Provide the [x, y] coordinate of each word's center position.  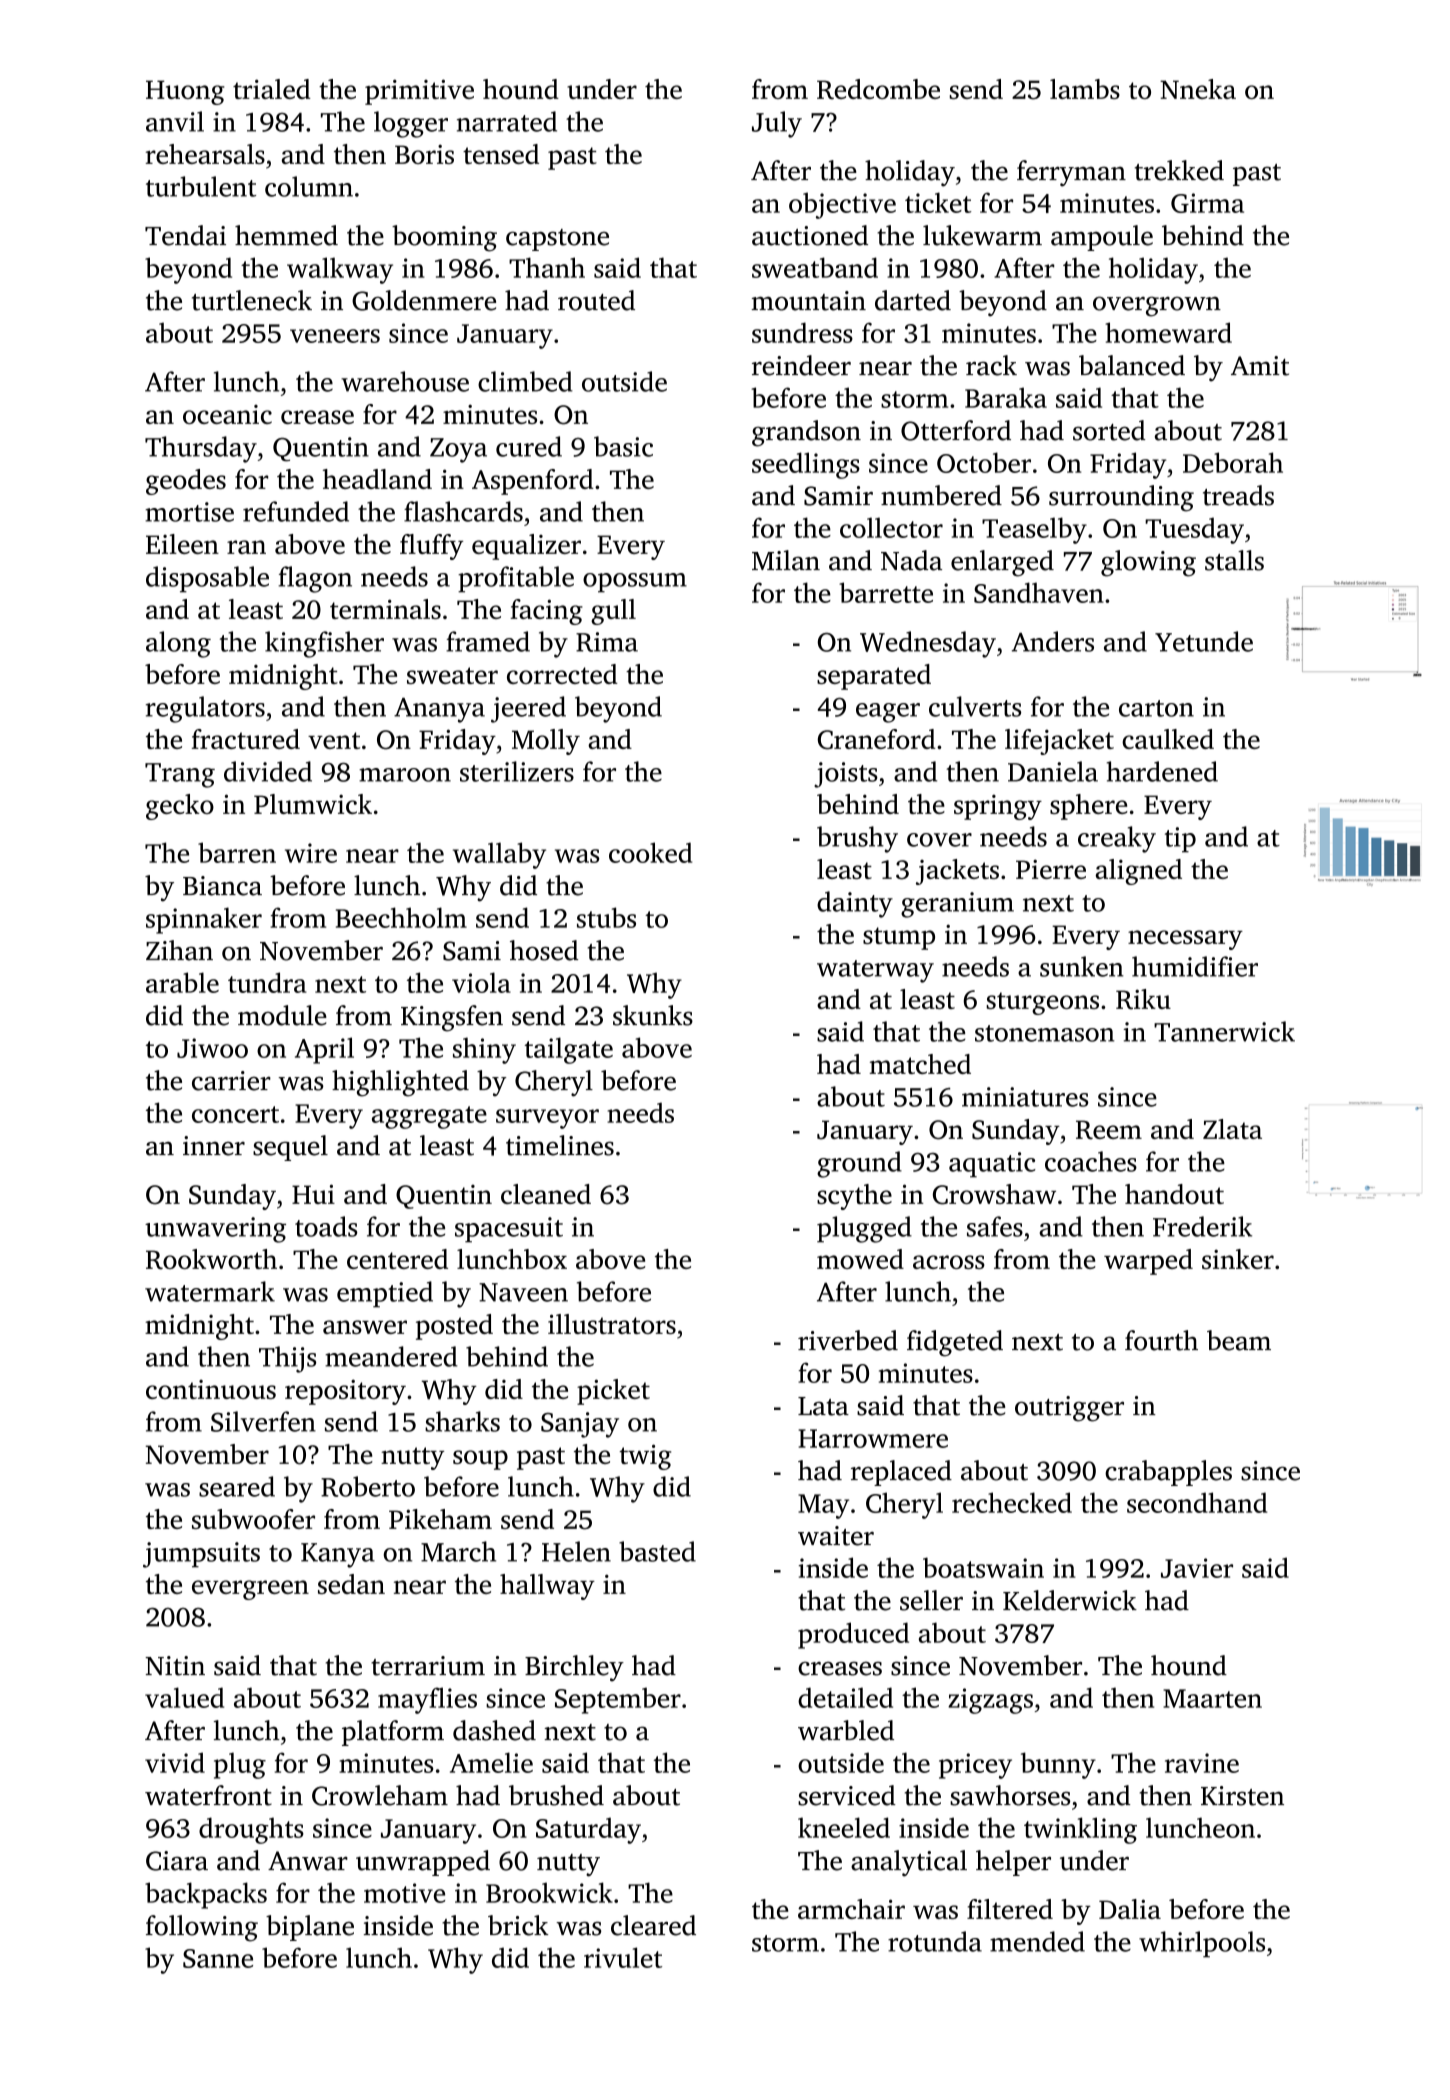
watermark [210, 1291]
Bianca [222, 886]
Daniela [1053, 771]
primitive [419, 92]
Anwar [308, 1861]
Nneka [1198, 89]
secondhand [1197, 1502]
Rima [607, 642]
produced [853, 1635]
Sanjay [580, 1425]
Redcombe [878, 89]
